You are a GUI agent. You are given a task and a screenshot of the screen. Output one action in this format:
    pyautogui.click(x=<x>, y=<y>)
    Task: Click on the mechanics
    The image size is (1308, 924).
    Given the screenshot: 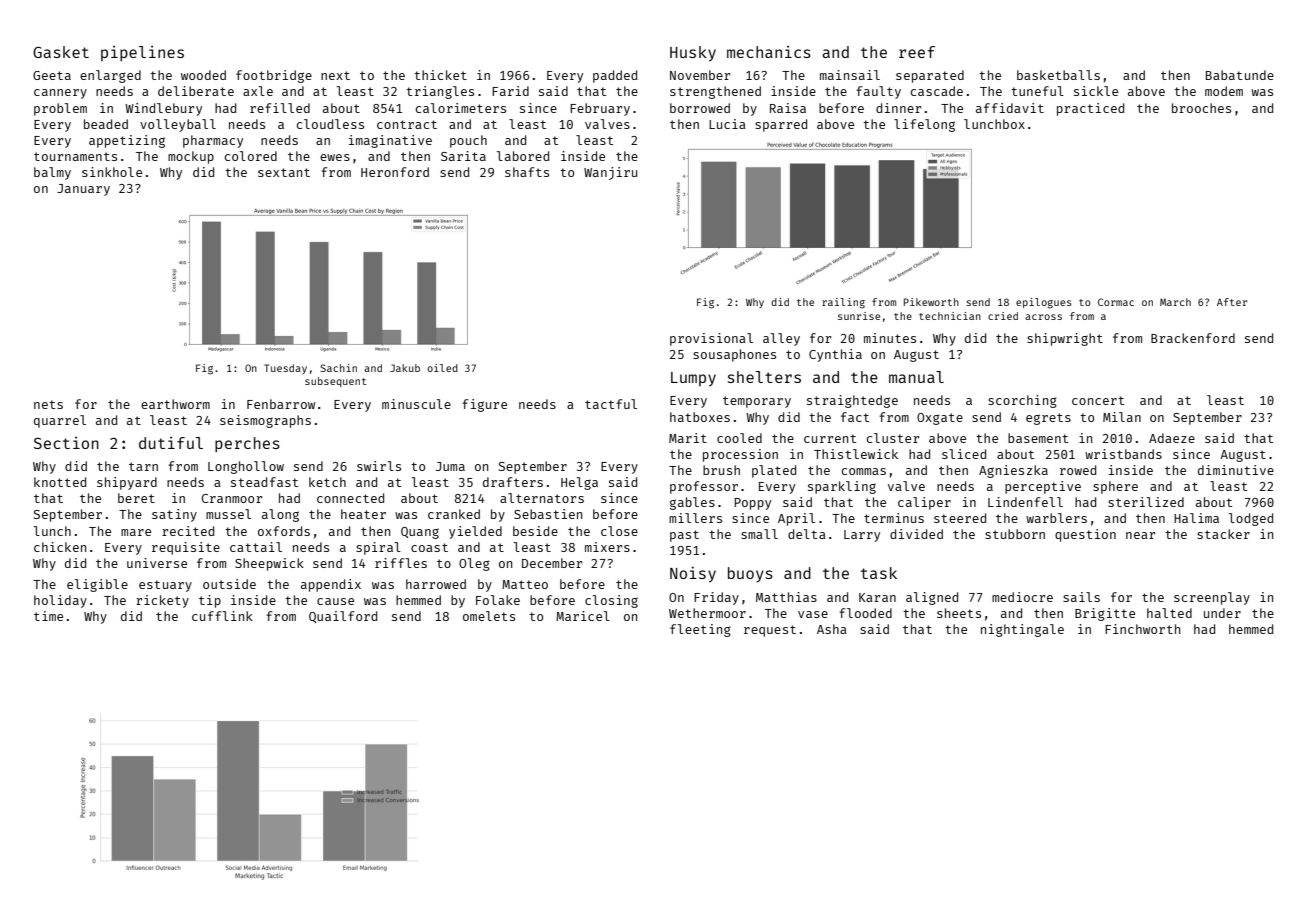 What is the action you would take?
    pyautogui.click(x=769, y=51)
